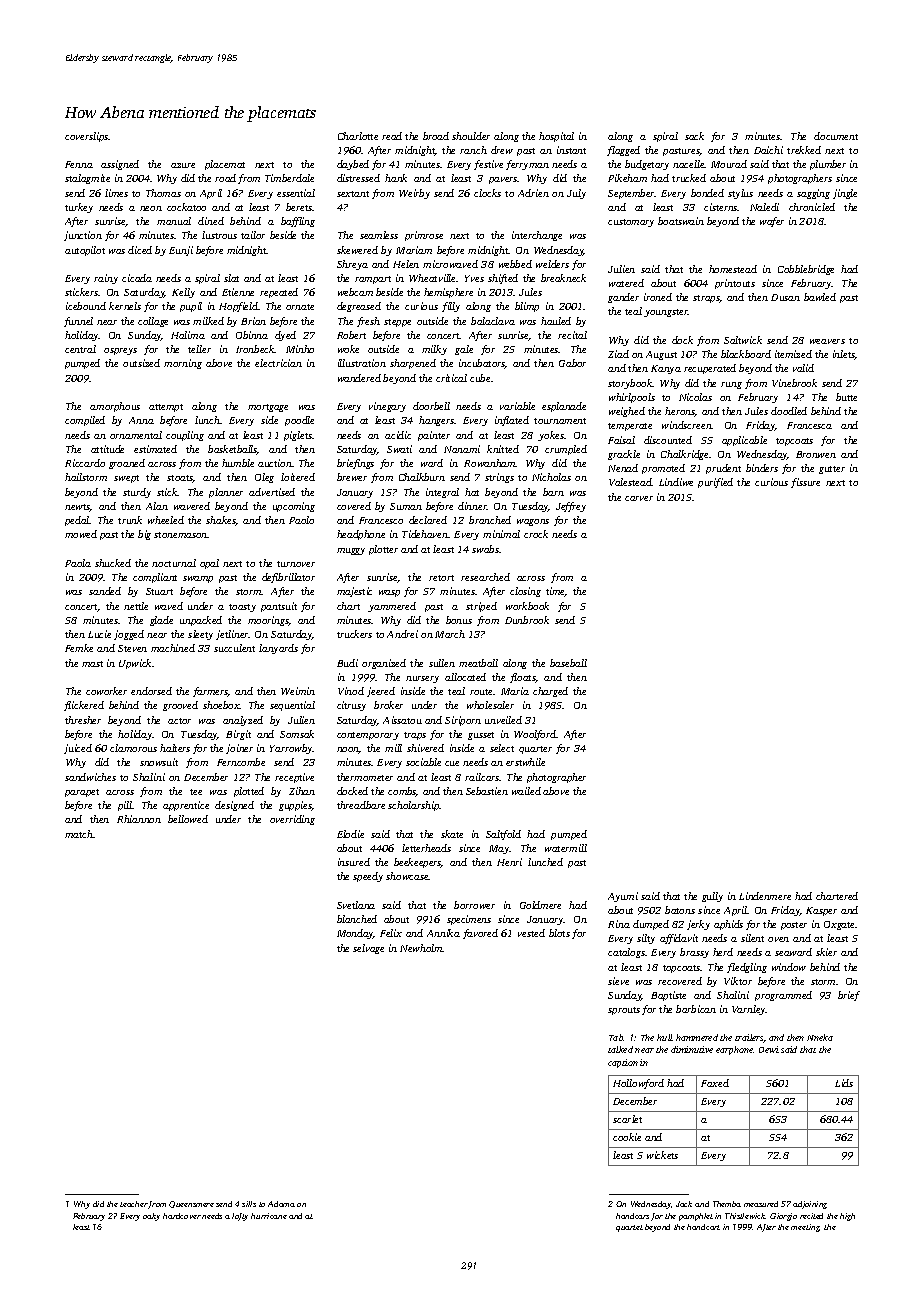 The width and height of the screenshot is (924, 1308). Describe the element at coordinates (499, 478) in the screenshot. I see `strings` at that location.
